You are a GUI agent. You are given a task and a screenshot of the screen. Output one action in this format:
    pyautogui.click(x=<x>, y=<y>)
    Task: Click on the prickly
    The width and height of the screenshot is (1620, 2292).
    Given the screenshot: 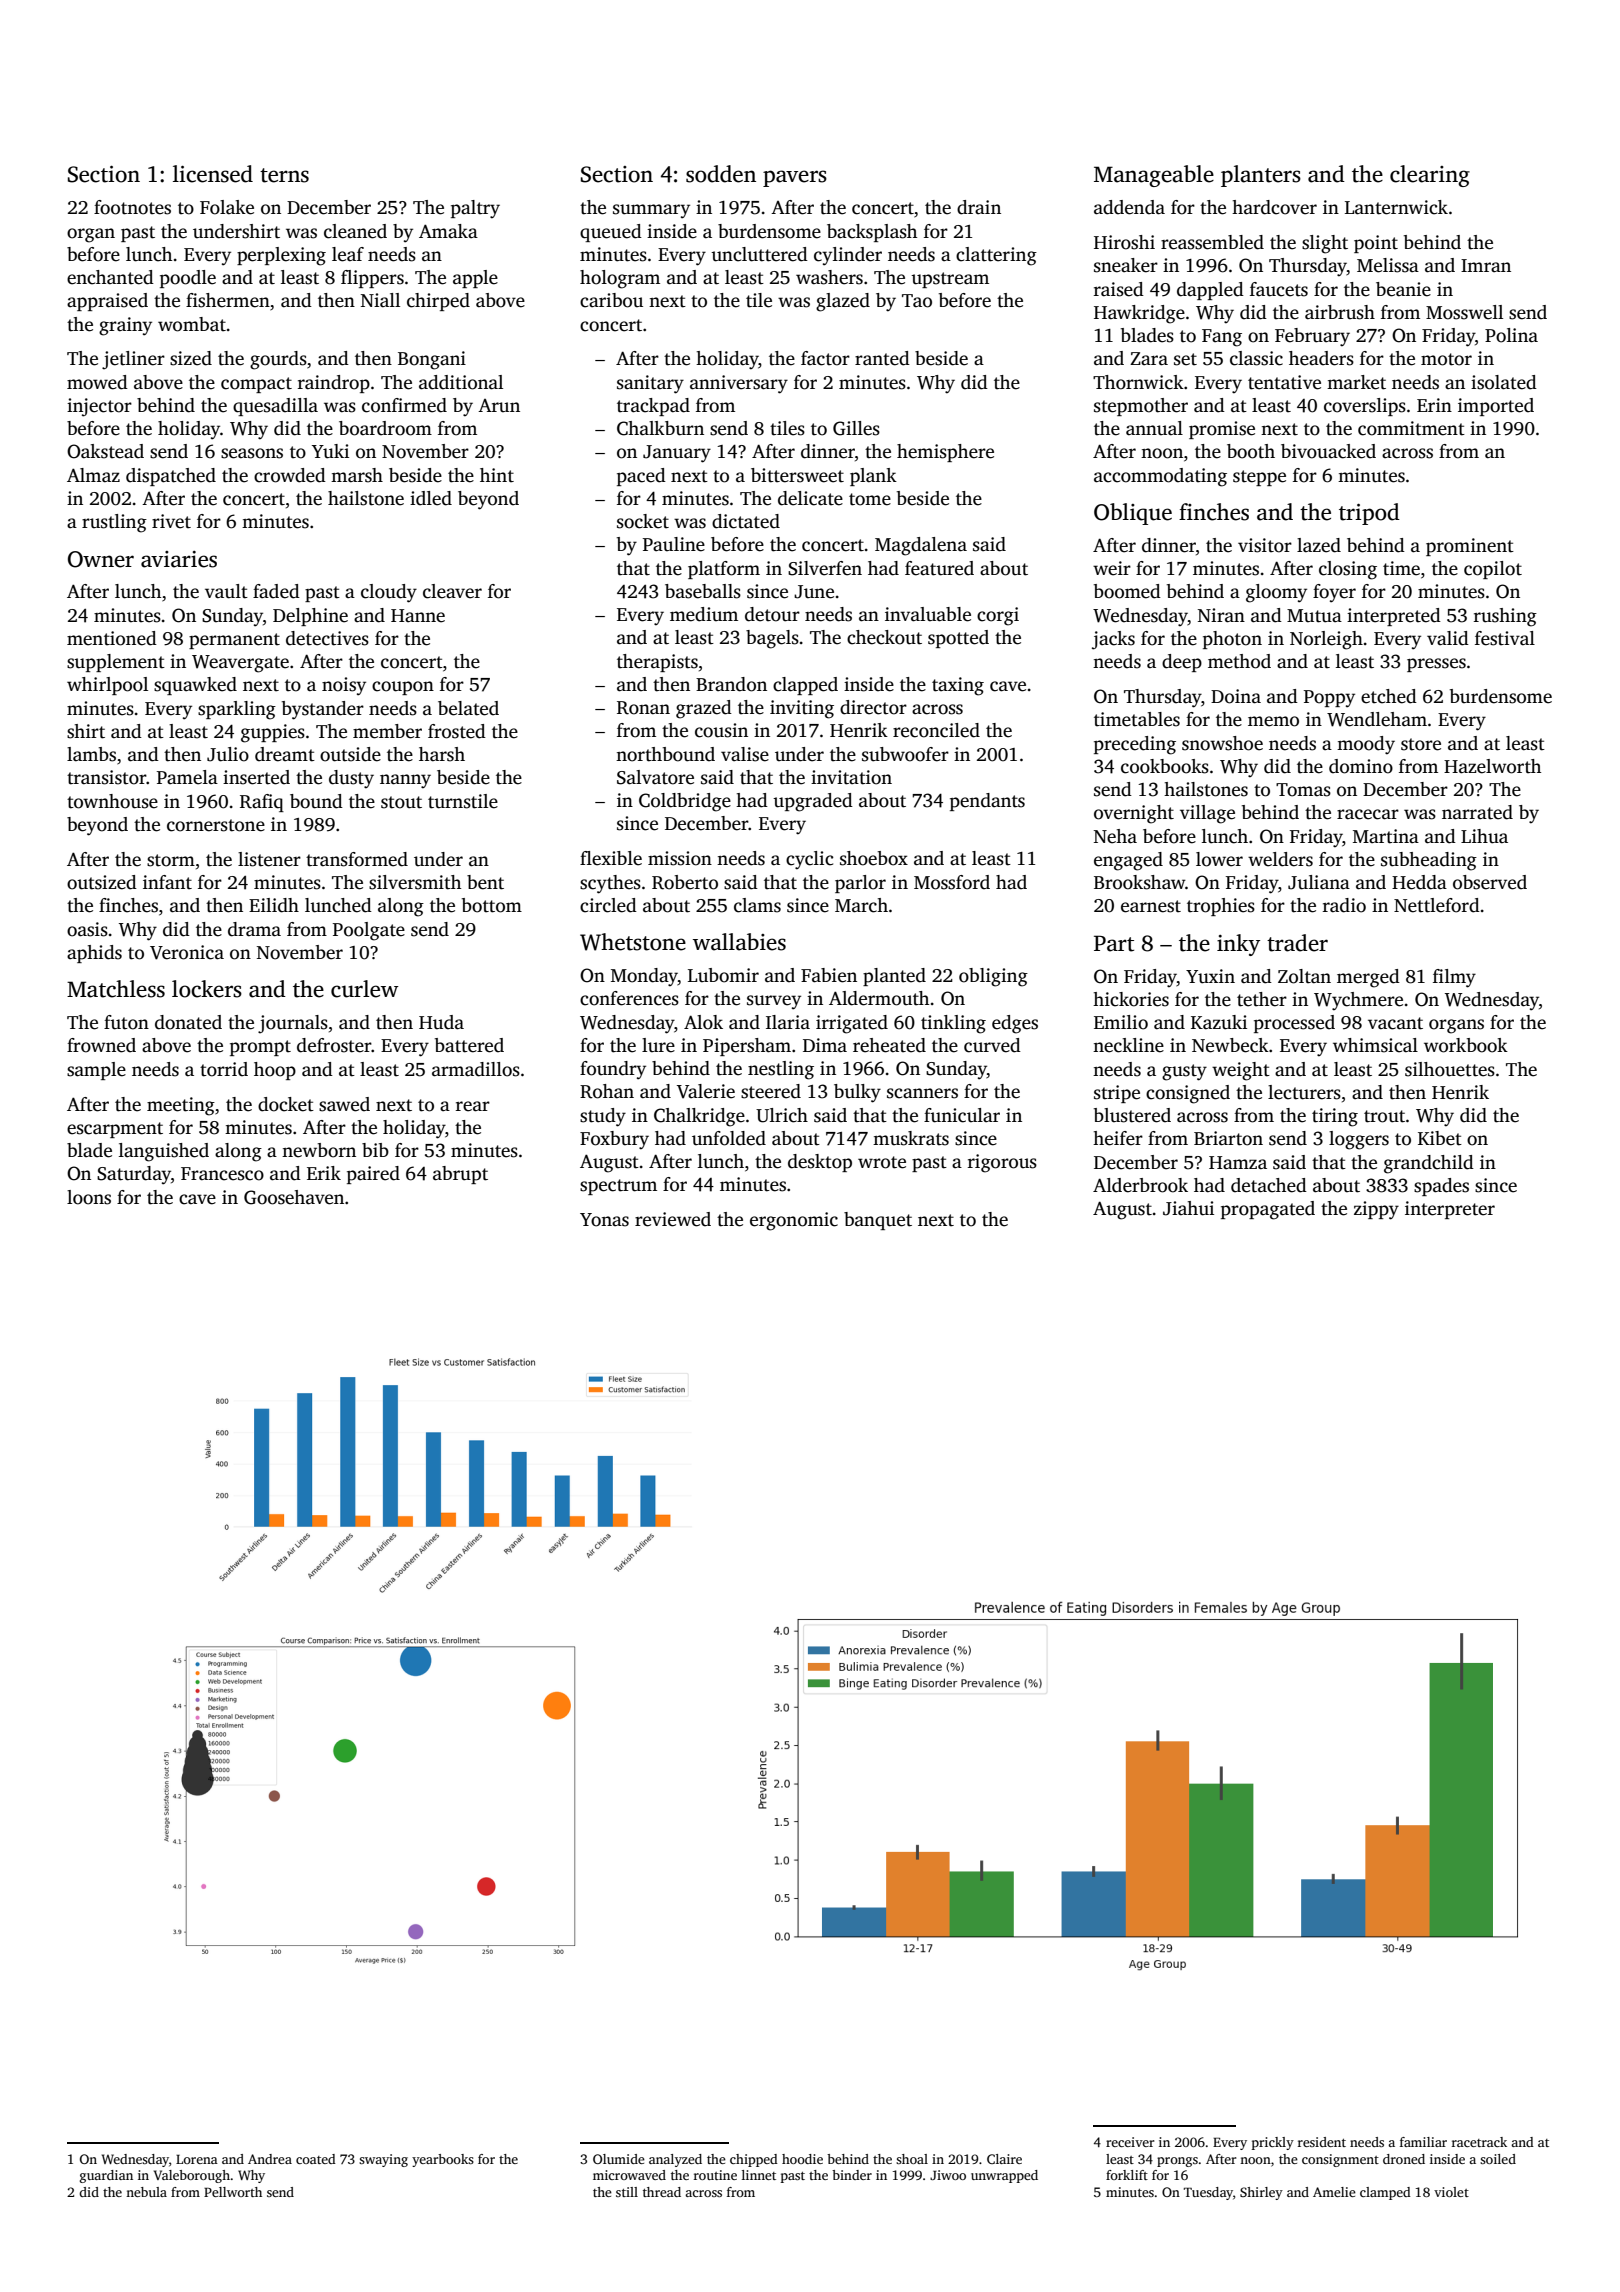 What is the action you would take?
    pyautogui.click(x=1273, y=2143)
